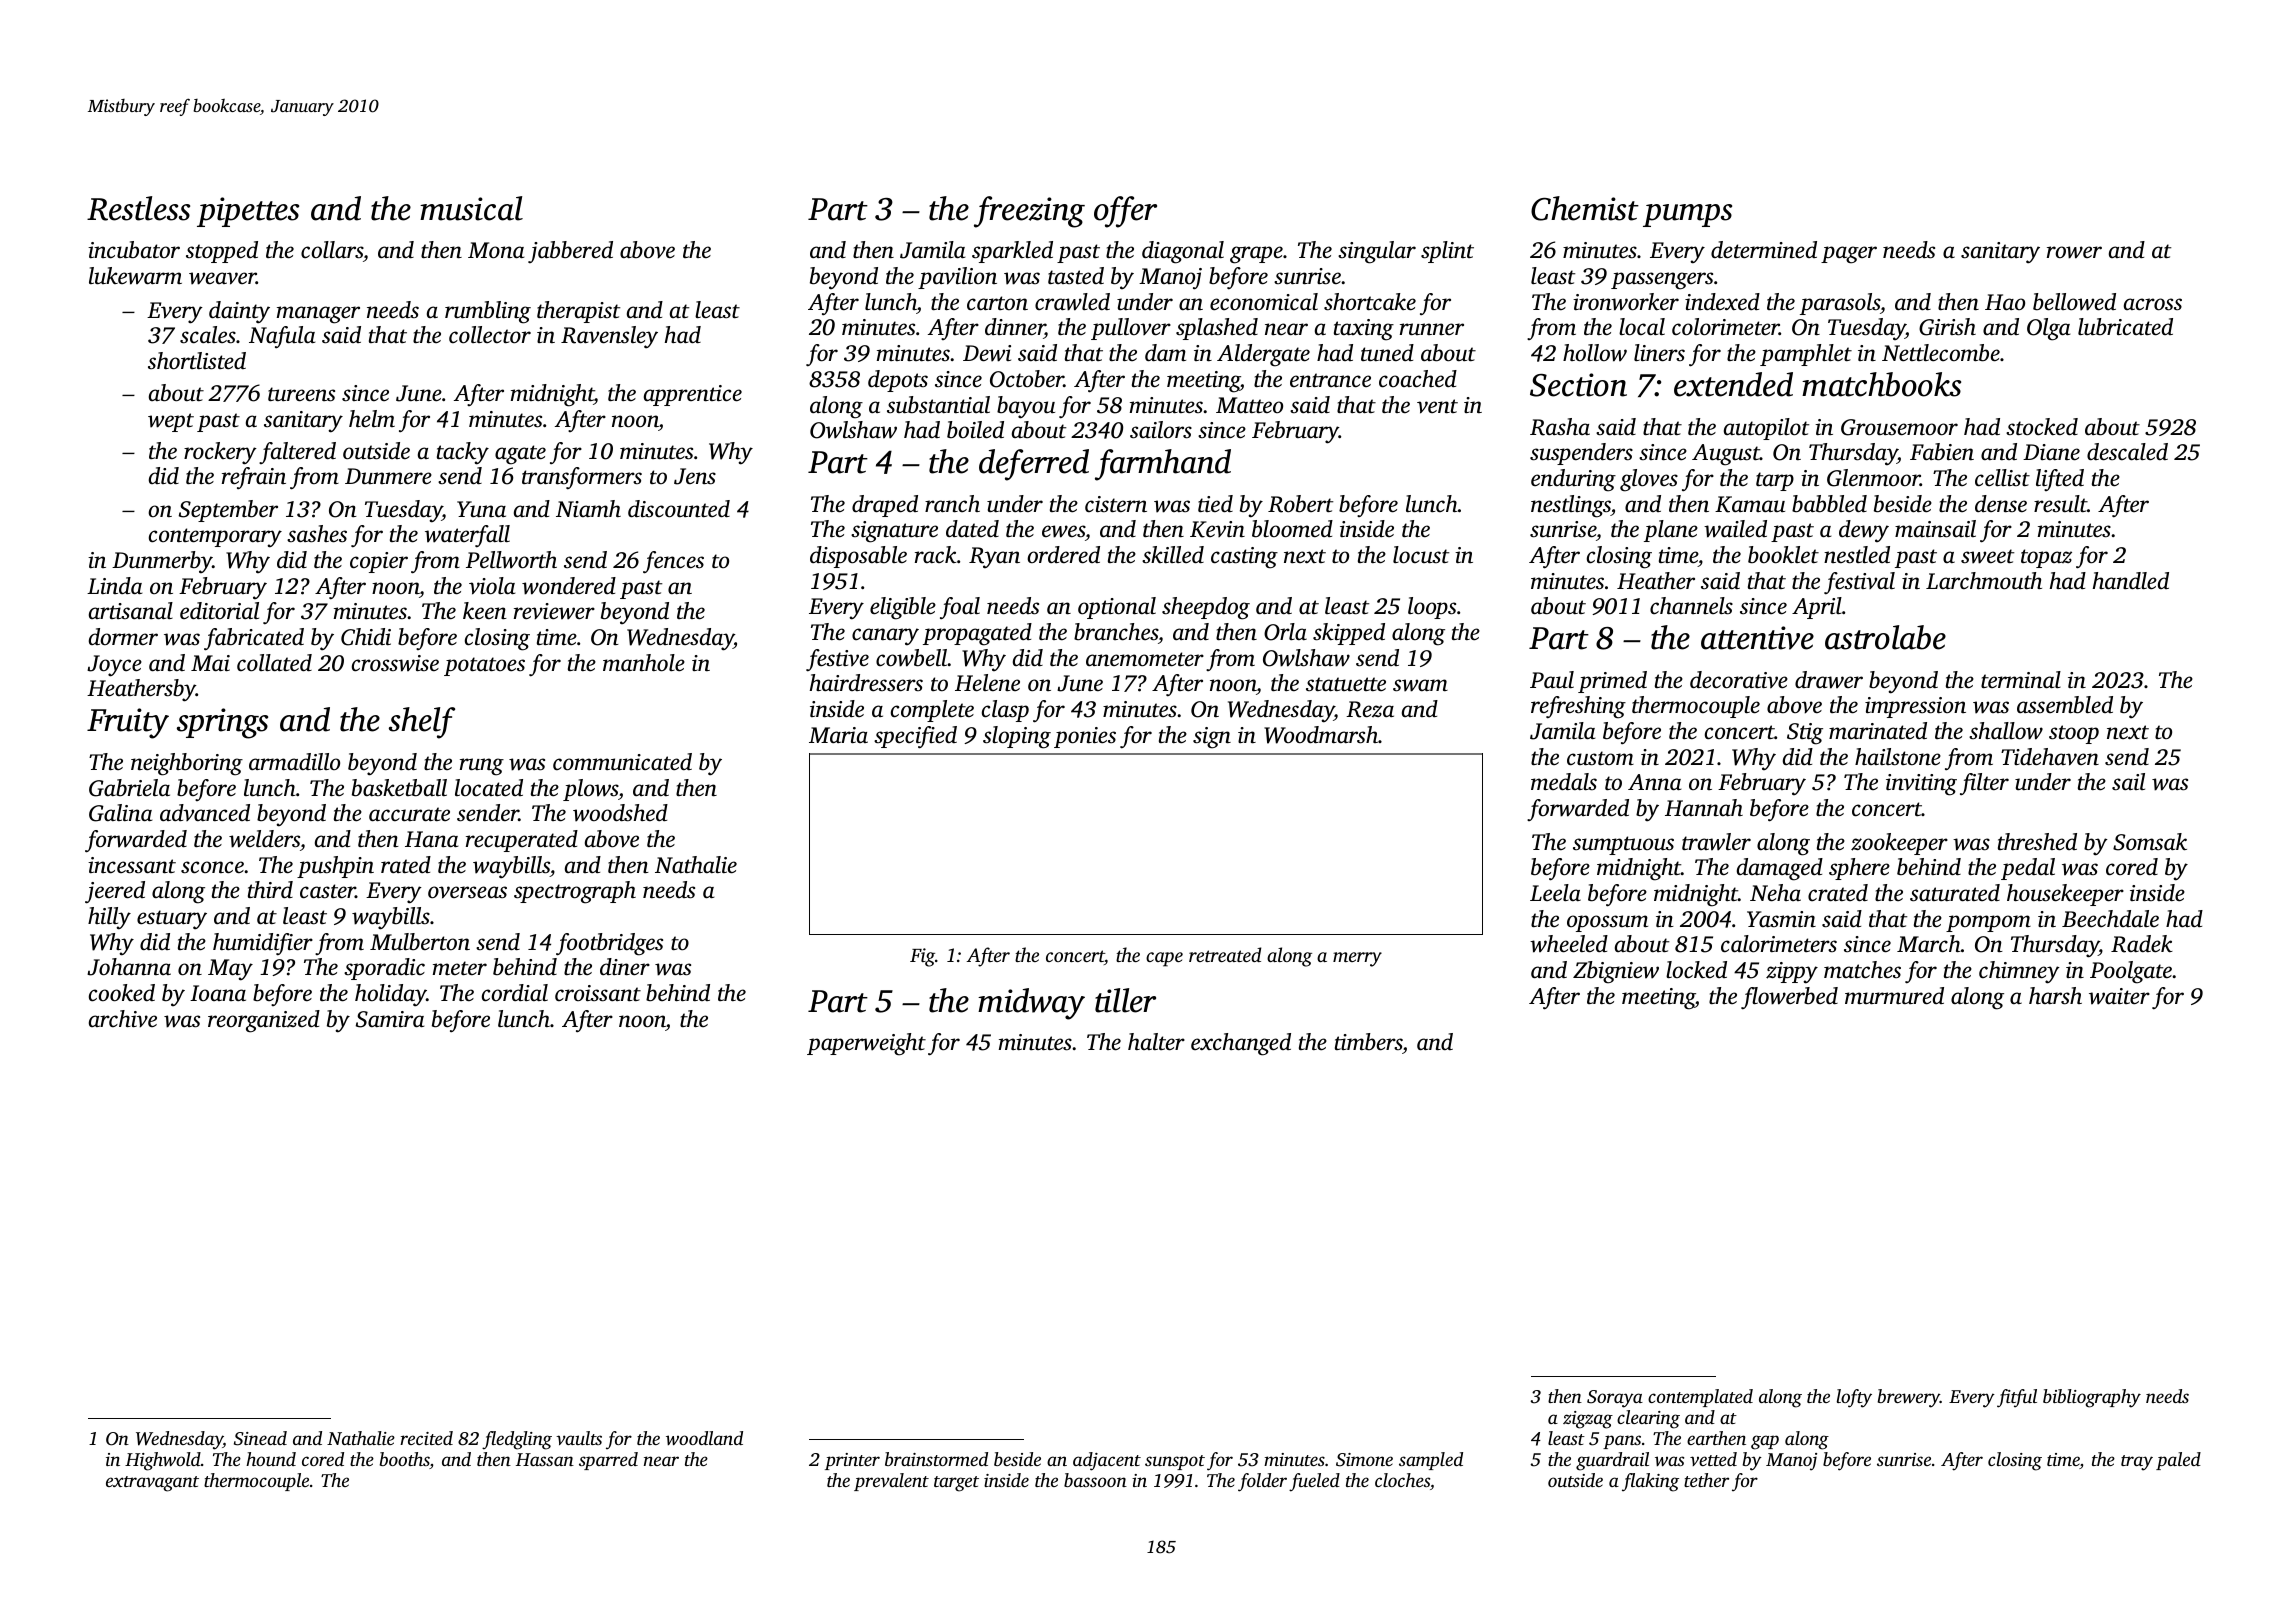  What do you see at coordinates (2178, 1461) in the page?
I see `paled` at bounding box center [2178, 1461].
